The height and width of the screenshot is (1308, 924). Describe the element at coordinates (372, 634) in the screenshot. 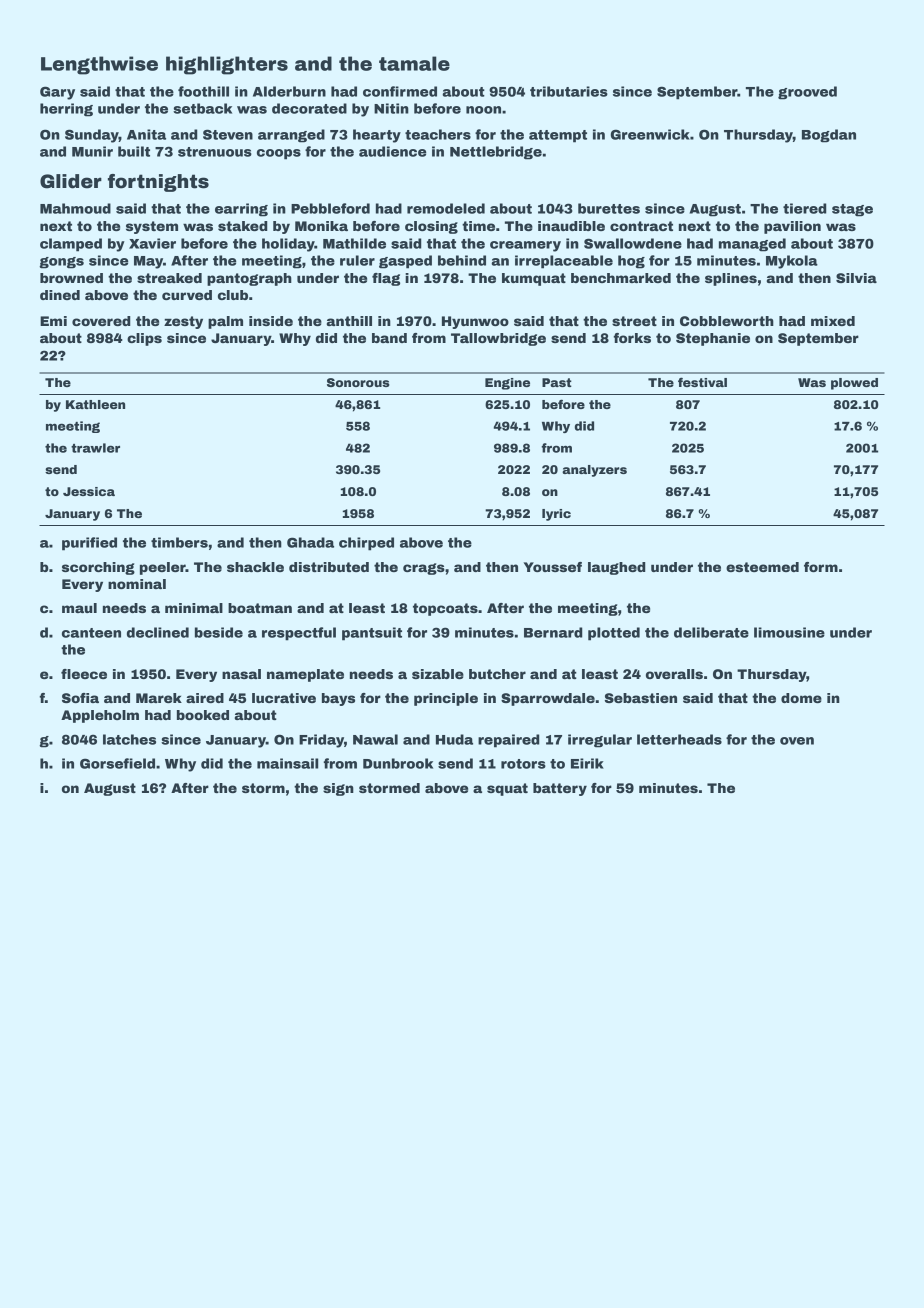

I see `pantsuit` at that location.
